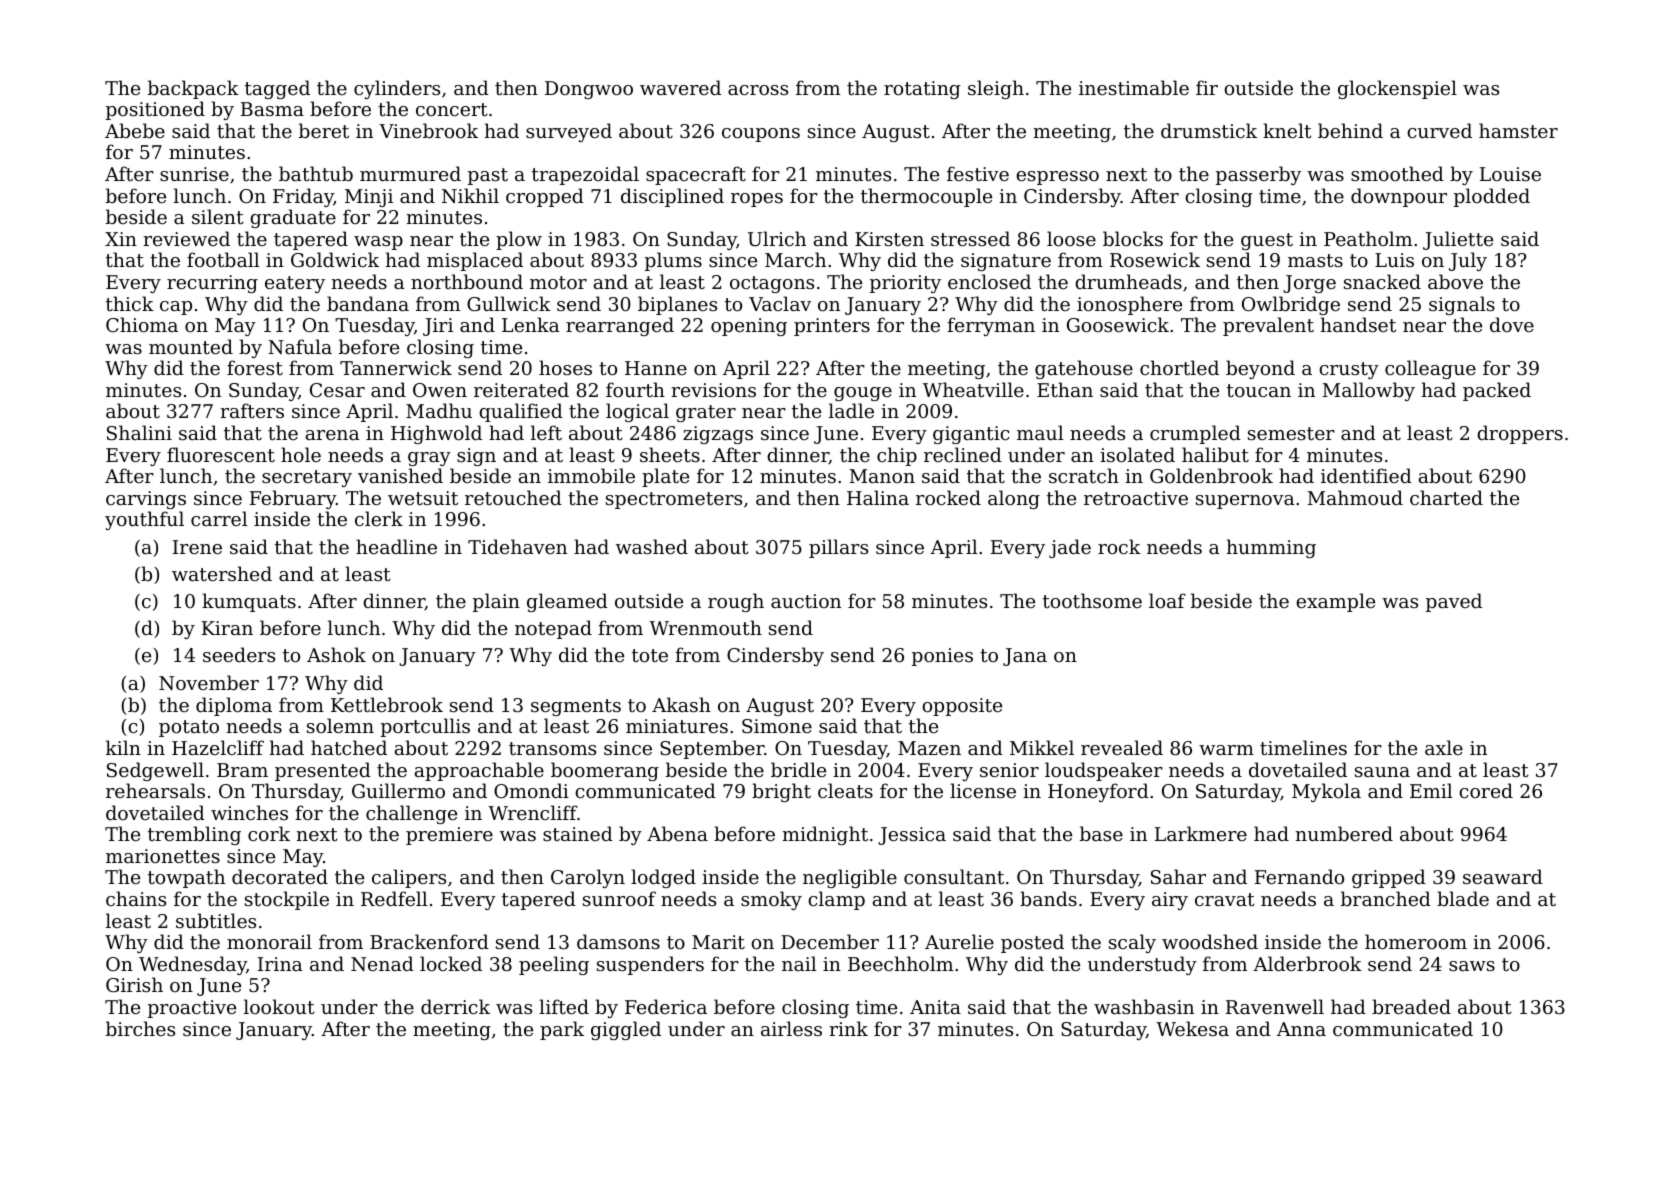 This image has height=1186, width=1678. I want to click on March, so click(795, 259).
